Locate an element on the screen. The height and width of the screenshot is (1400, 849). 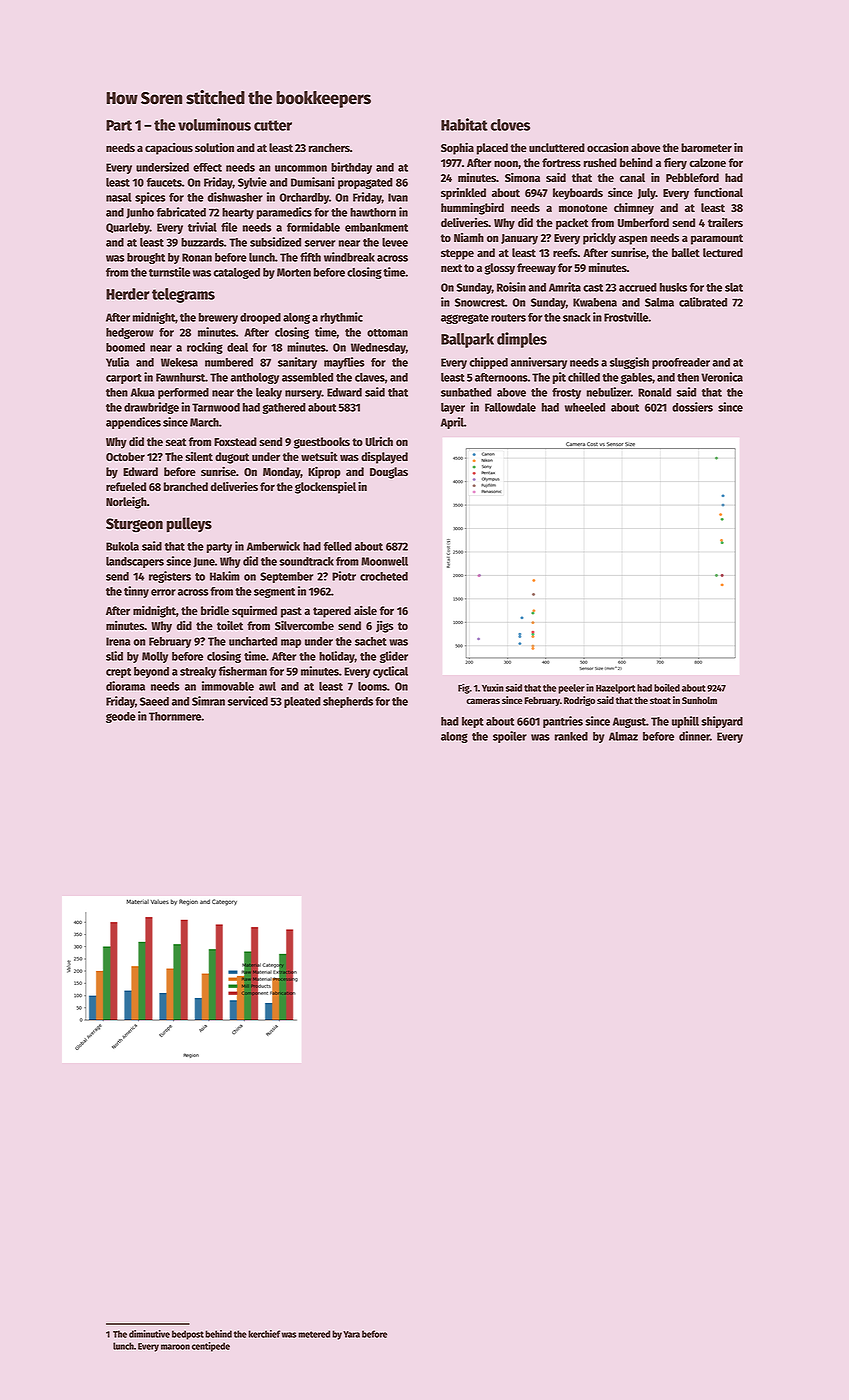
Ballpark is located at coordinates (467, 340).
